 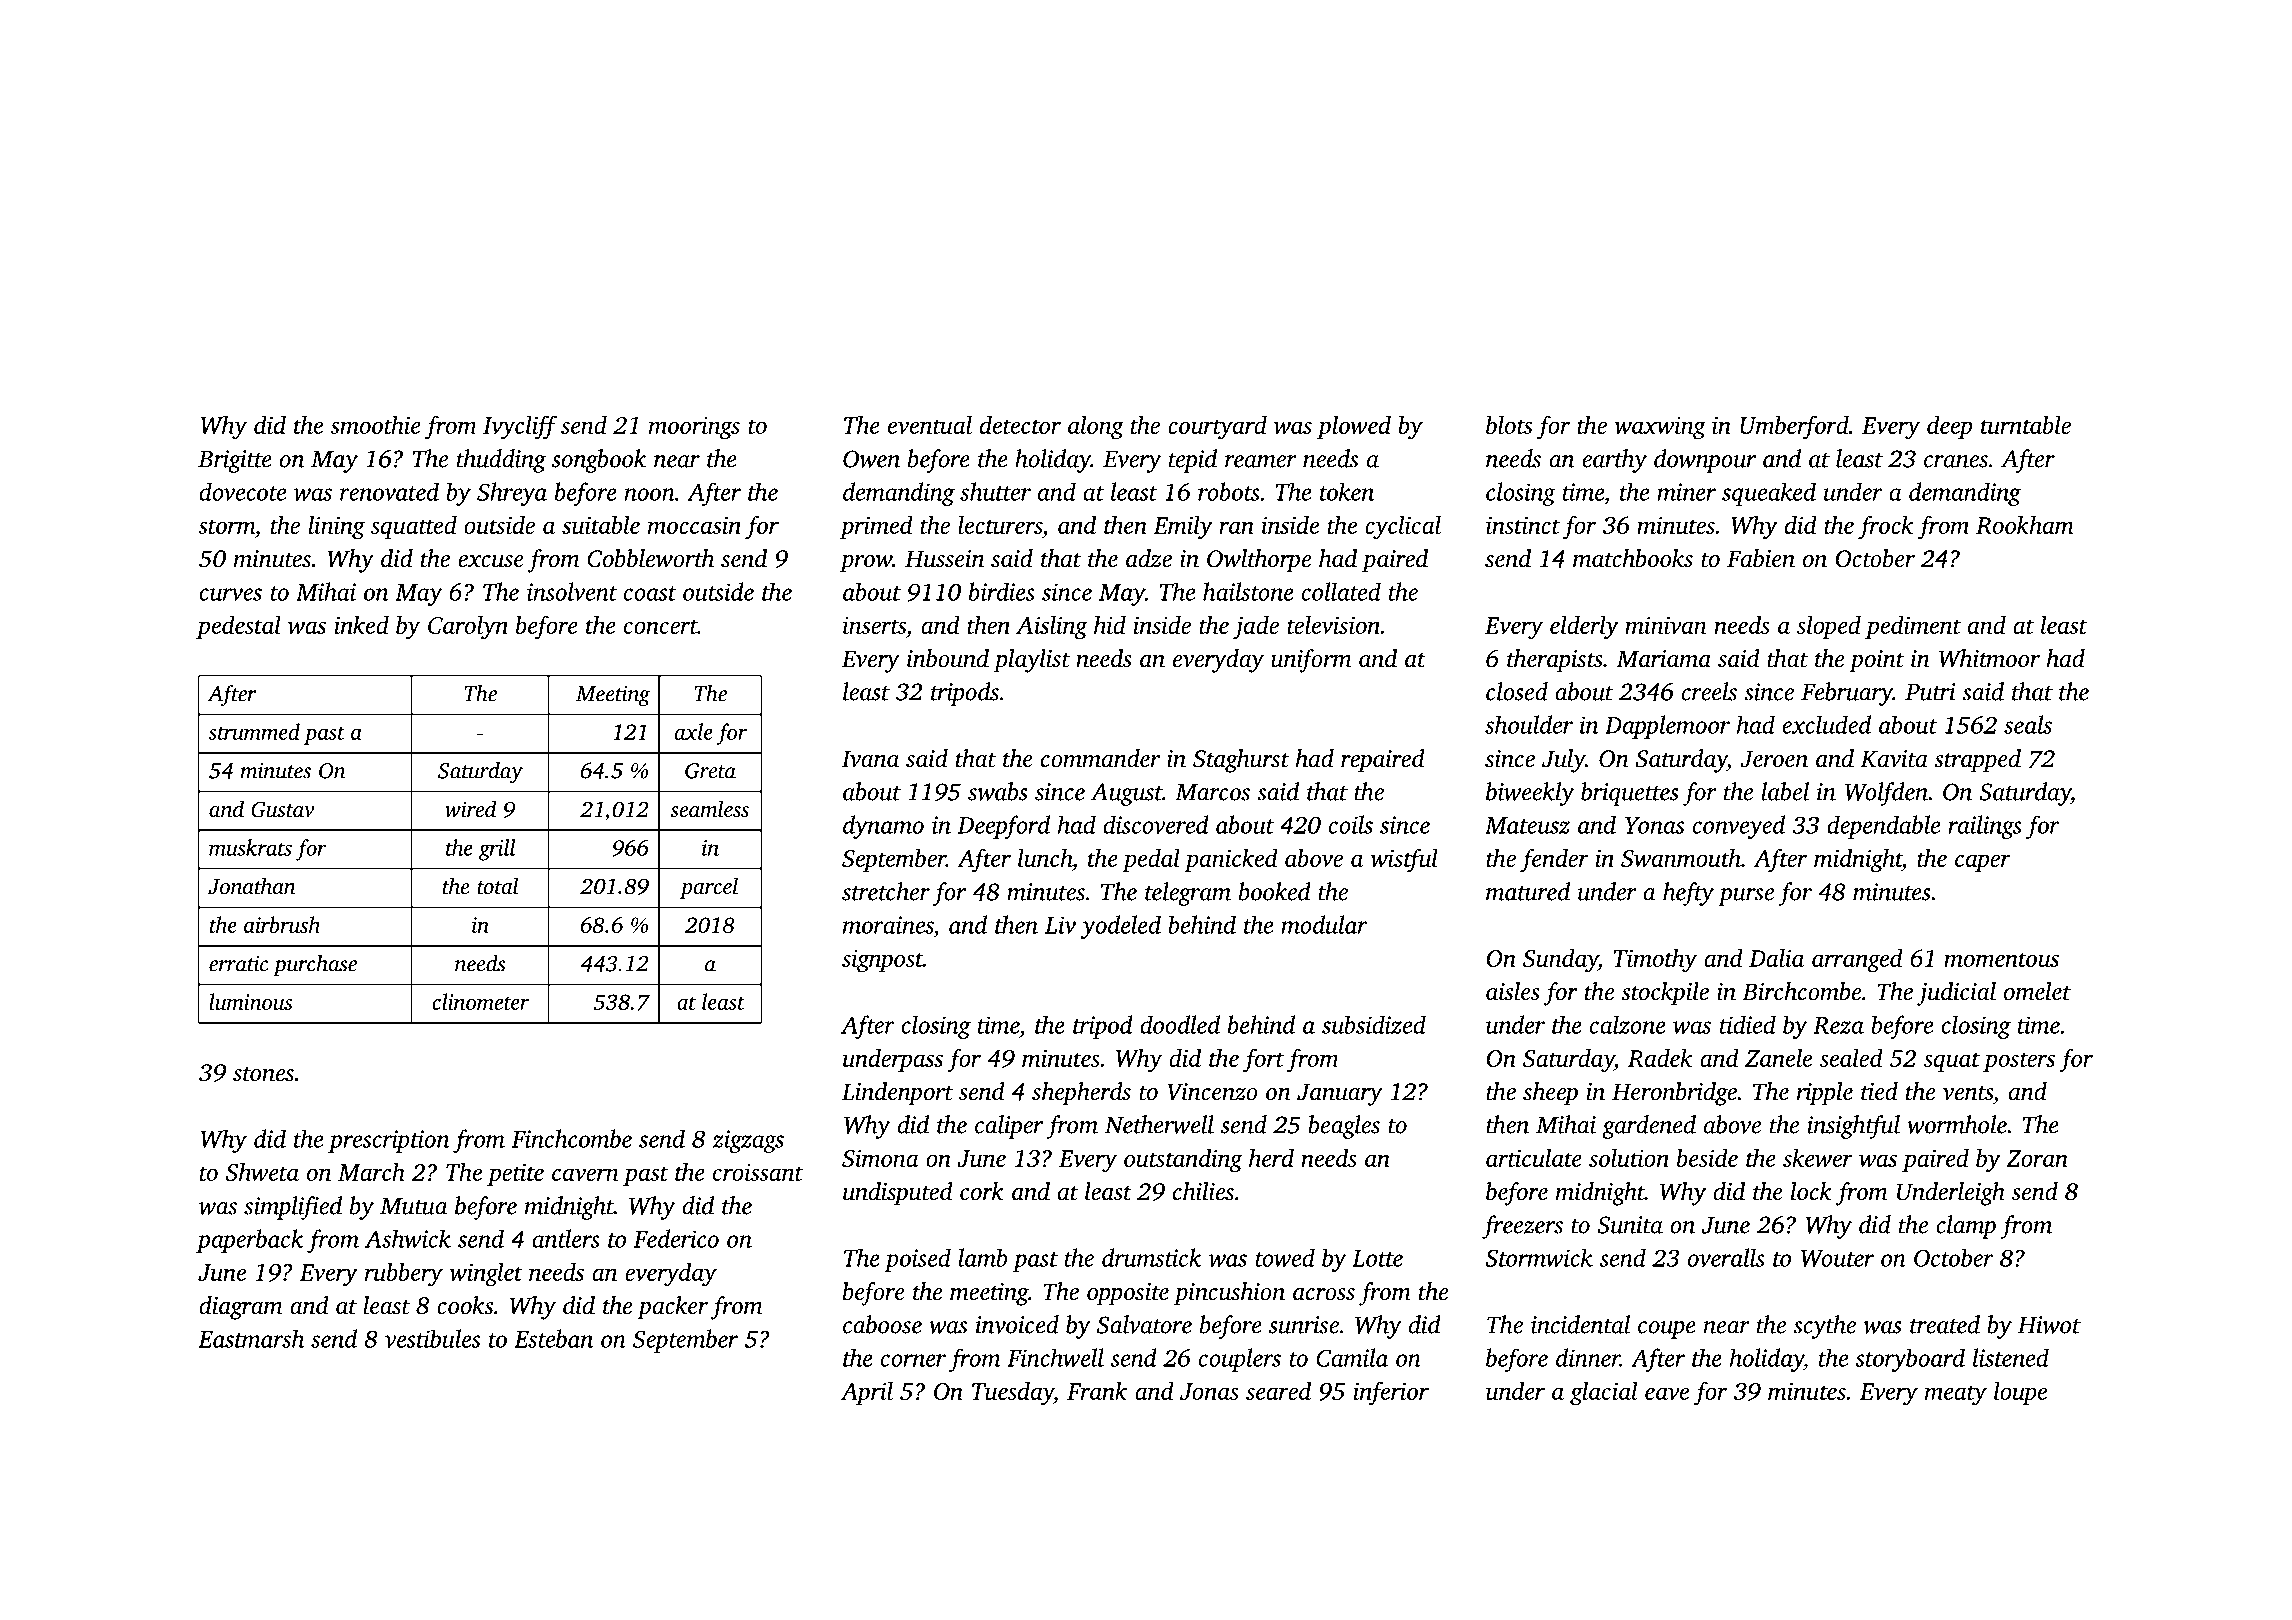 What do you see at coordinates (251, 1338) in the screenshot?
I see `Eastmarsh` at bounding box center [251, 1338].
